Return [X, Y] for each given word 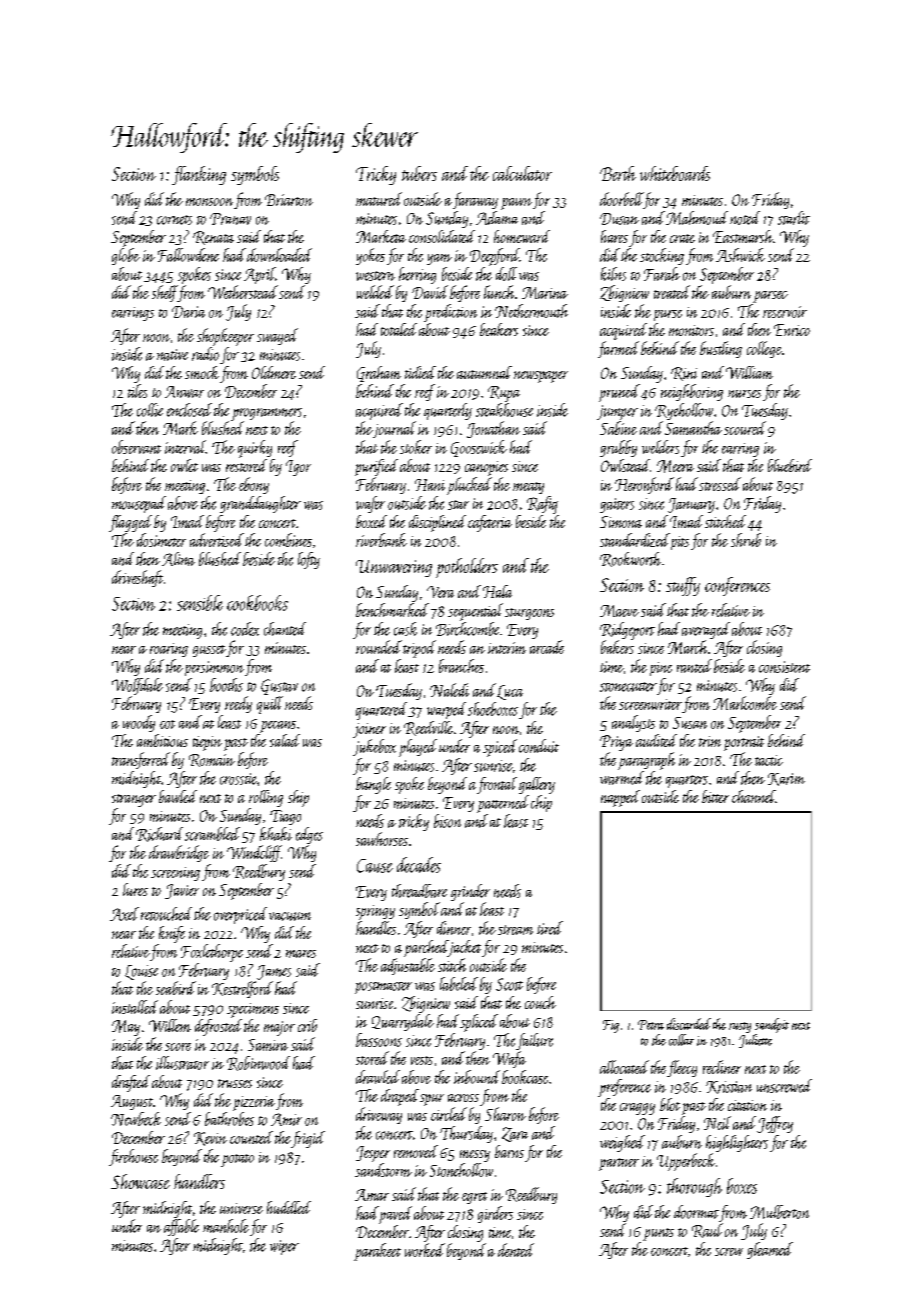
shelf [165, 293]
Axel [124, 914]
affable [181, 1227]
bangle [373, 785]
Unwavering [394, 568]
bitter [715, 796]
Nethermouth [531, 311]
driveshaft [137, 578]
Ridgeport [627, 631]
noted [745, 218]
